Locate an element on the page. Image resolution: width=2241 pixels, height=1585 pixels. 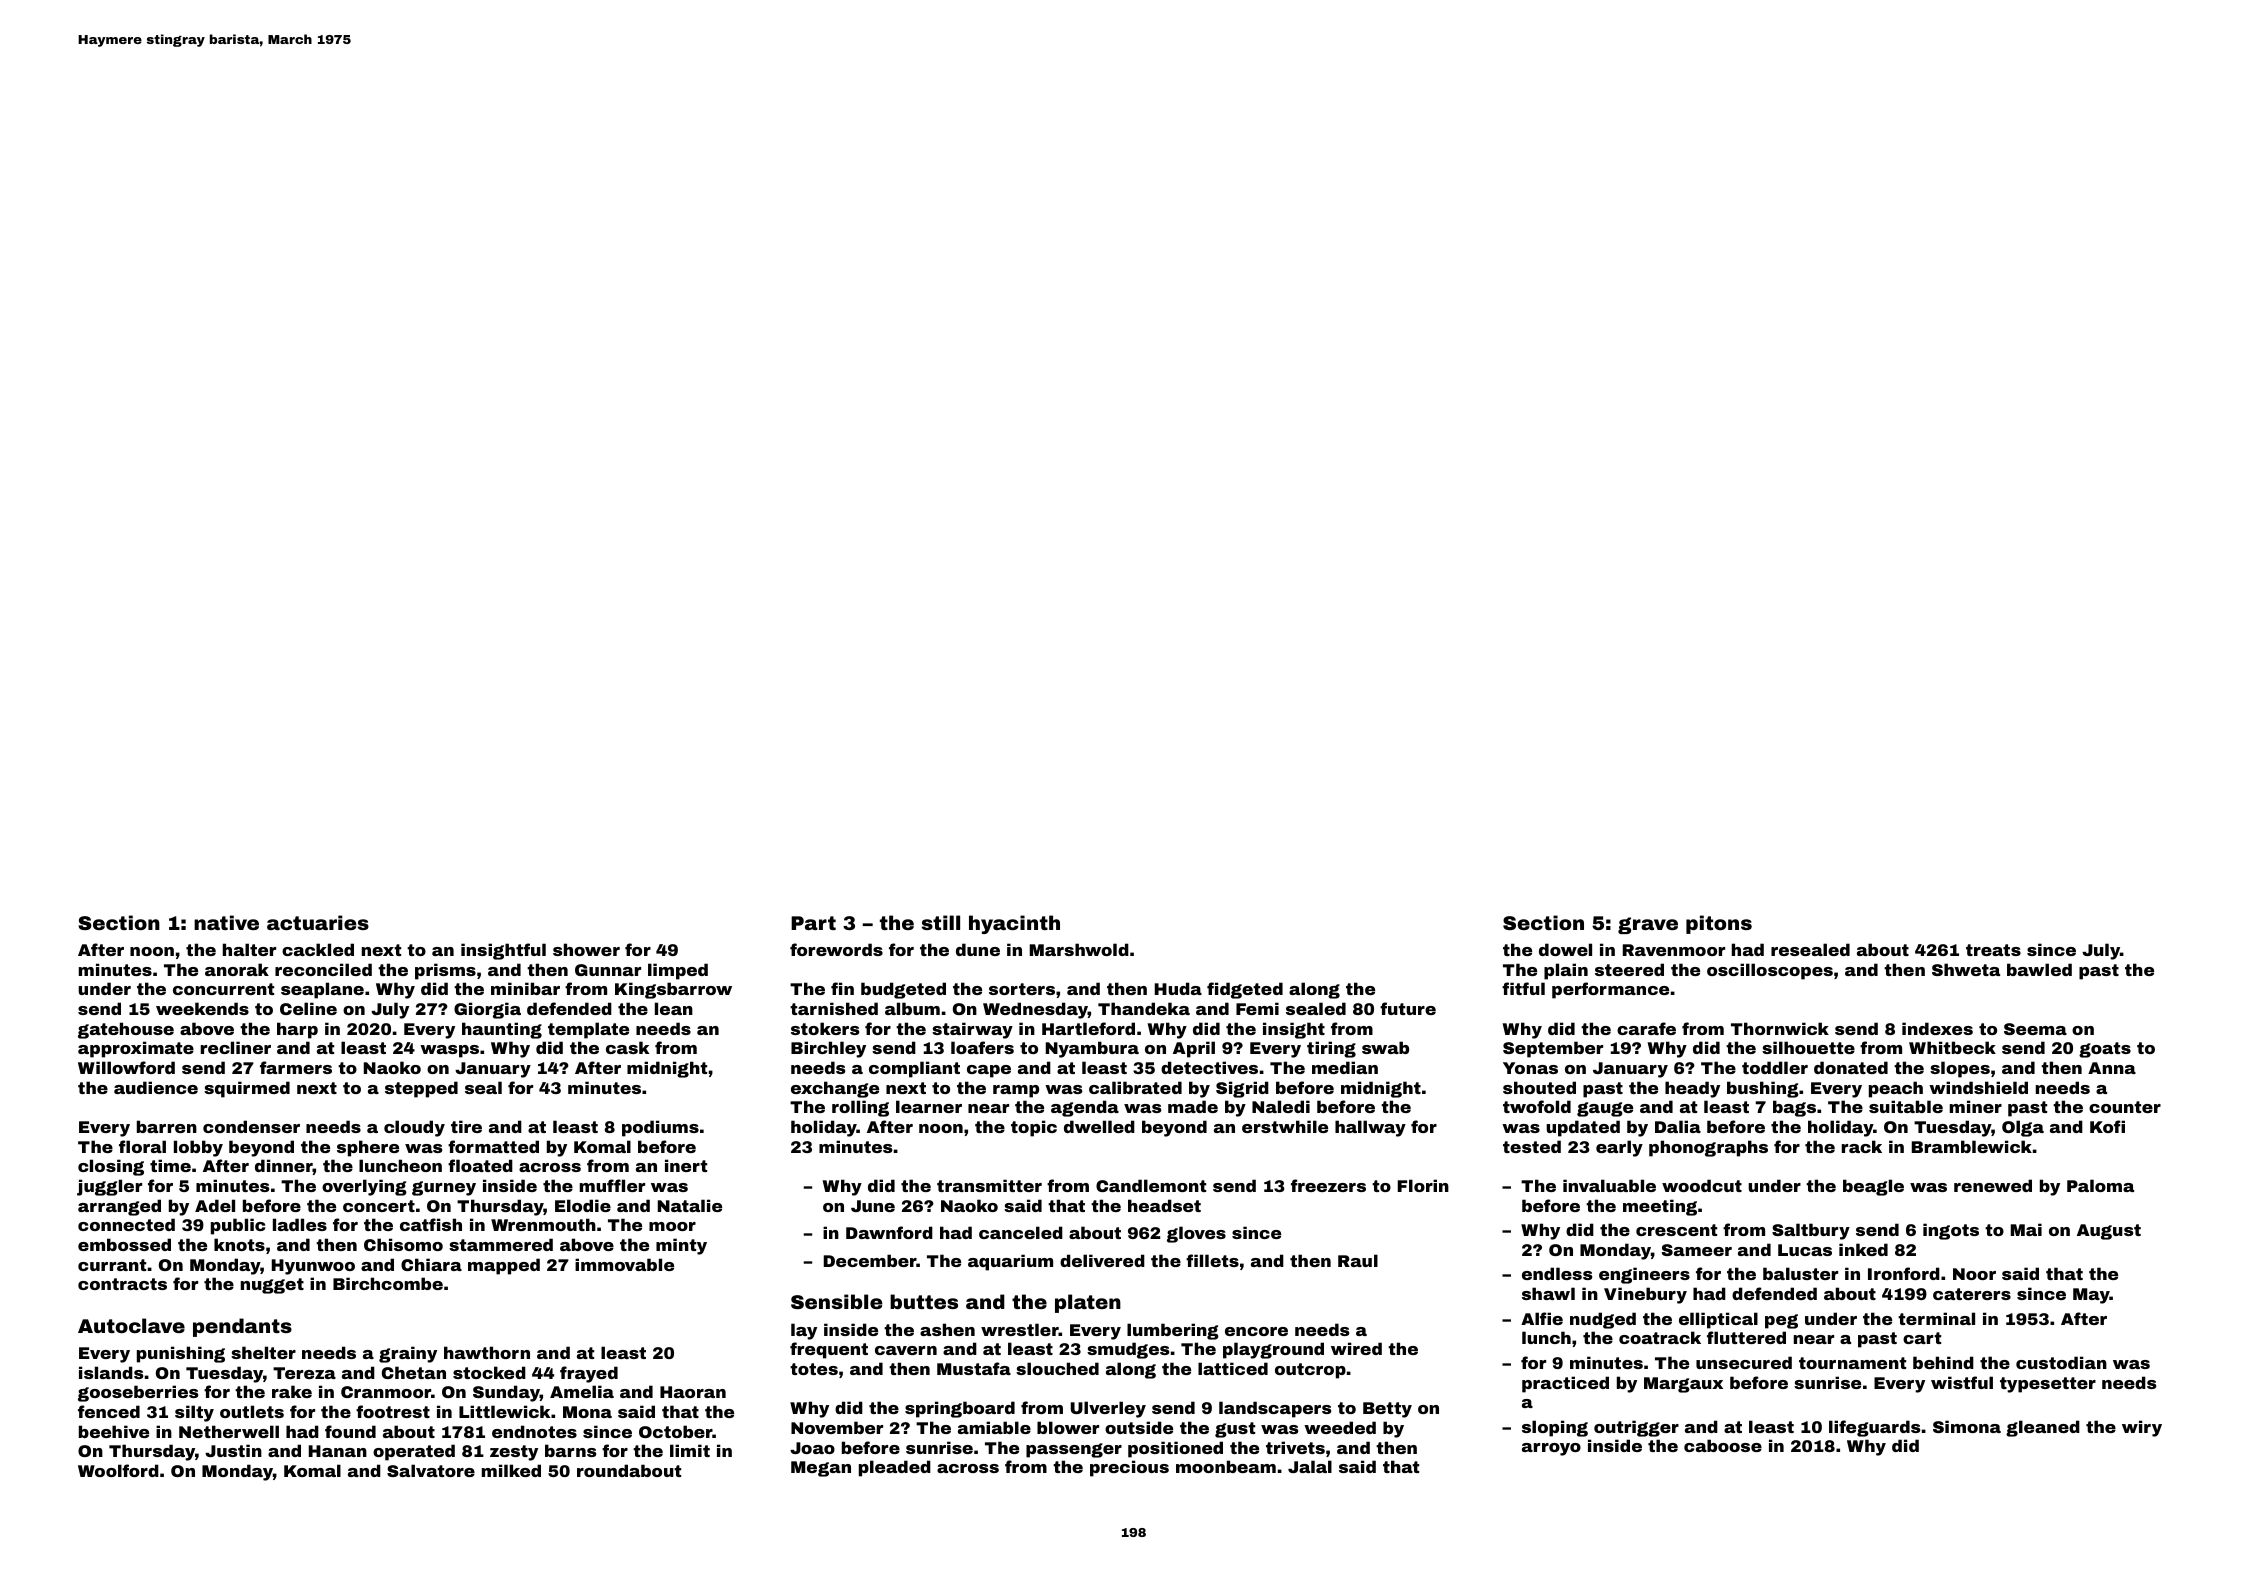
custodian is located at coordinates (2061, 1362).
